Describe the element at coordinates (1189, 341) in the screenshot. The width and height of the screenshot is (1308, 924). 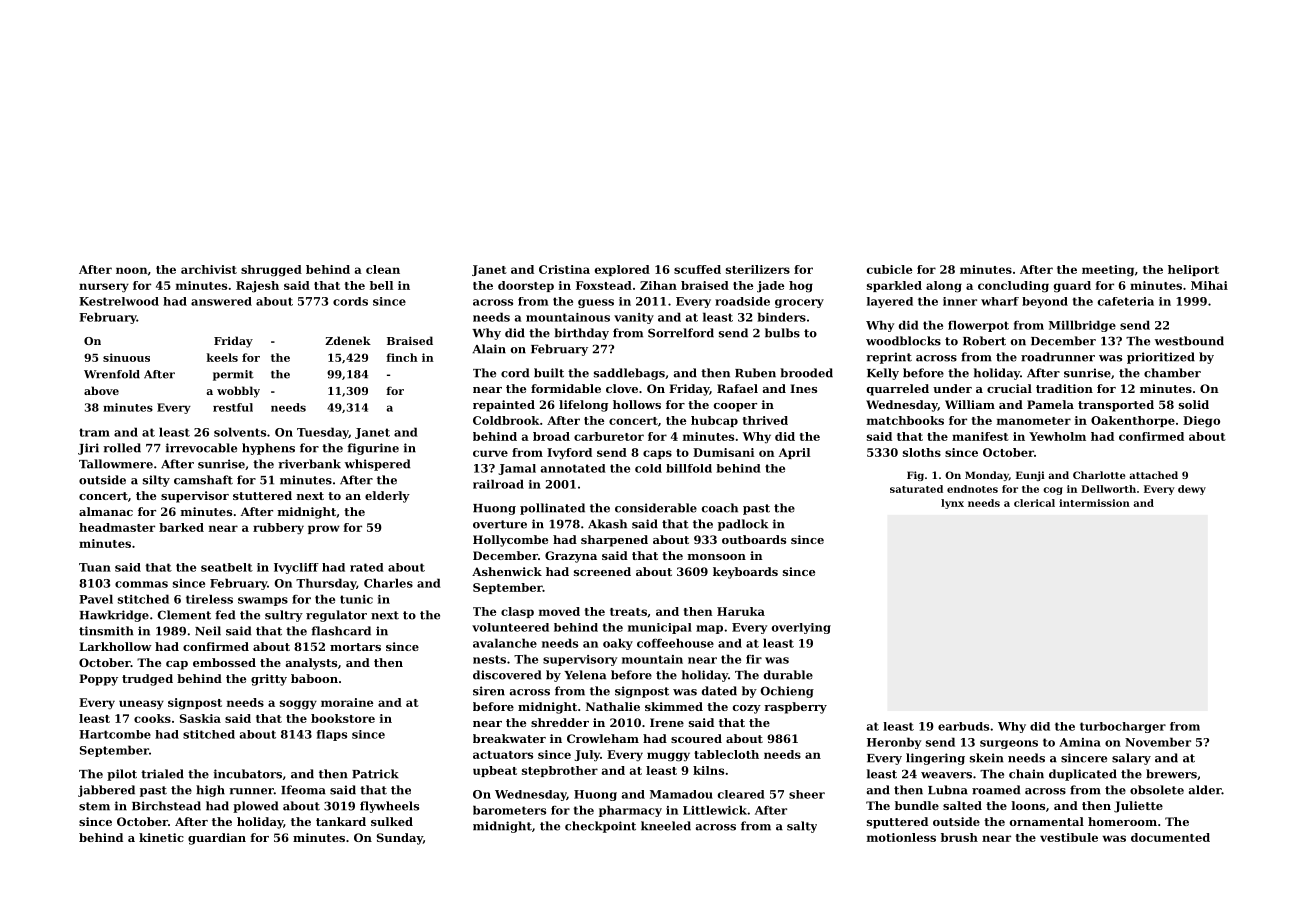
I see `westbound` at that location.
